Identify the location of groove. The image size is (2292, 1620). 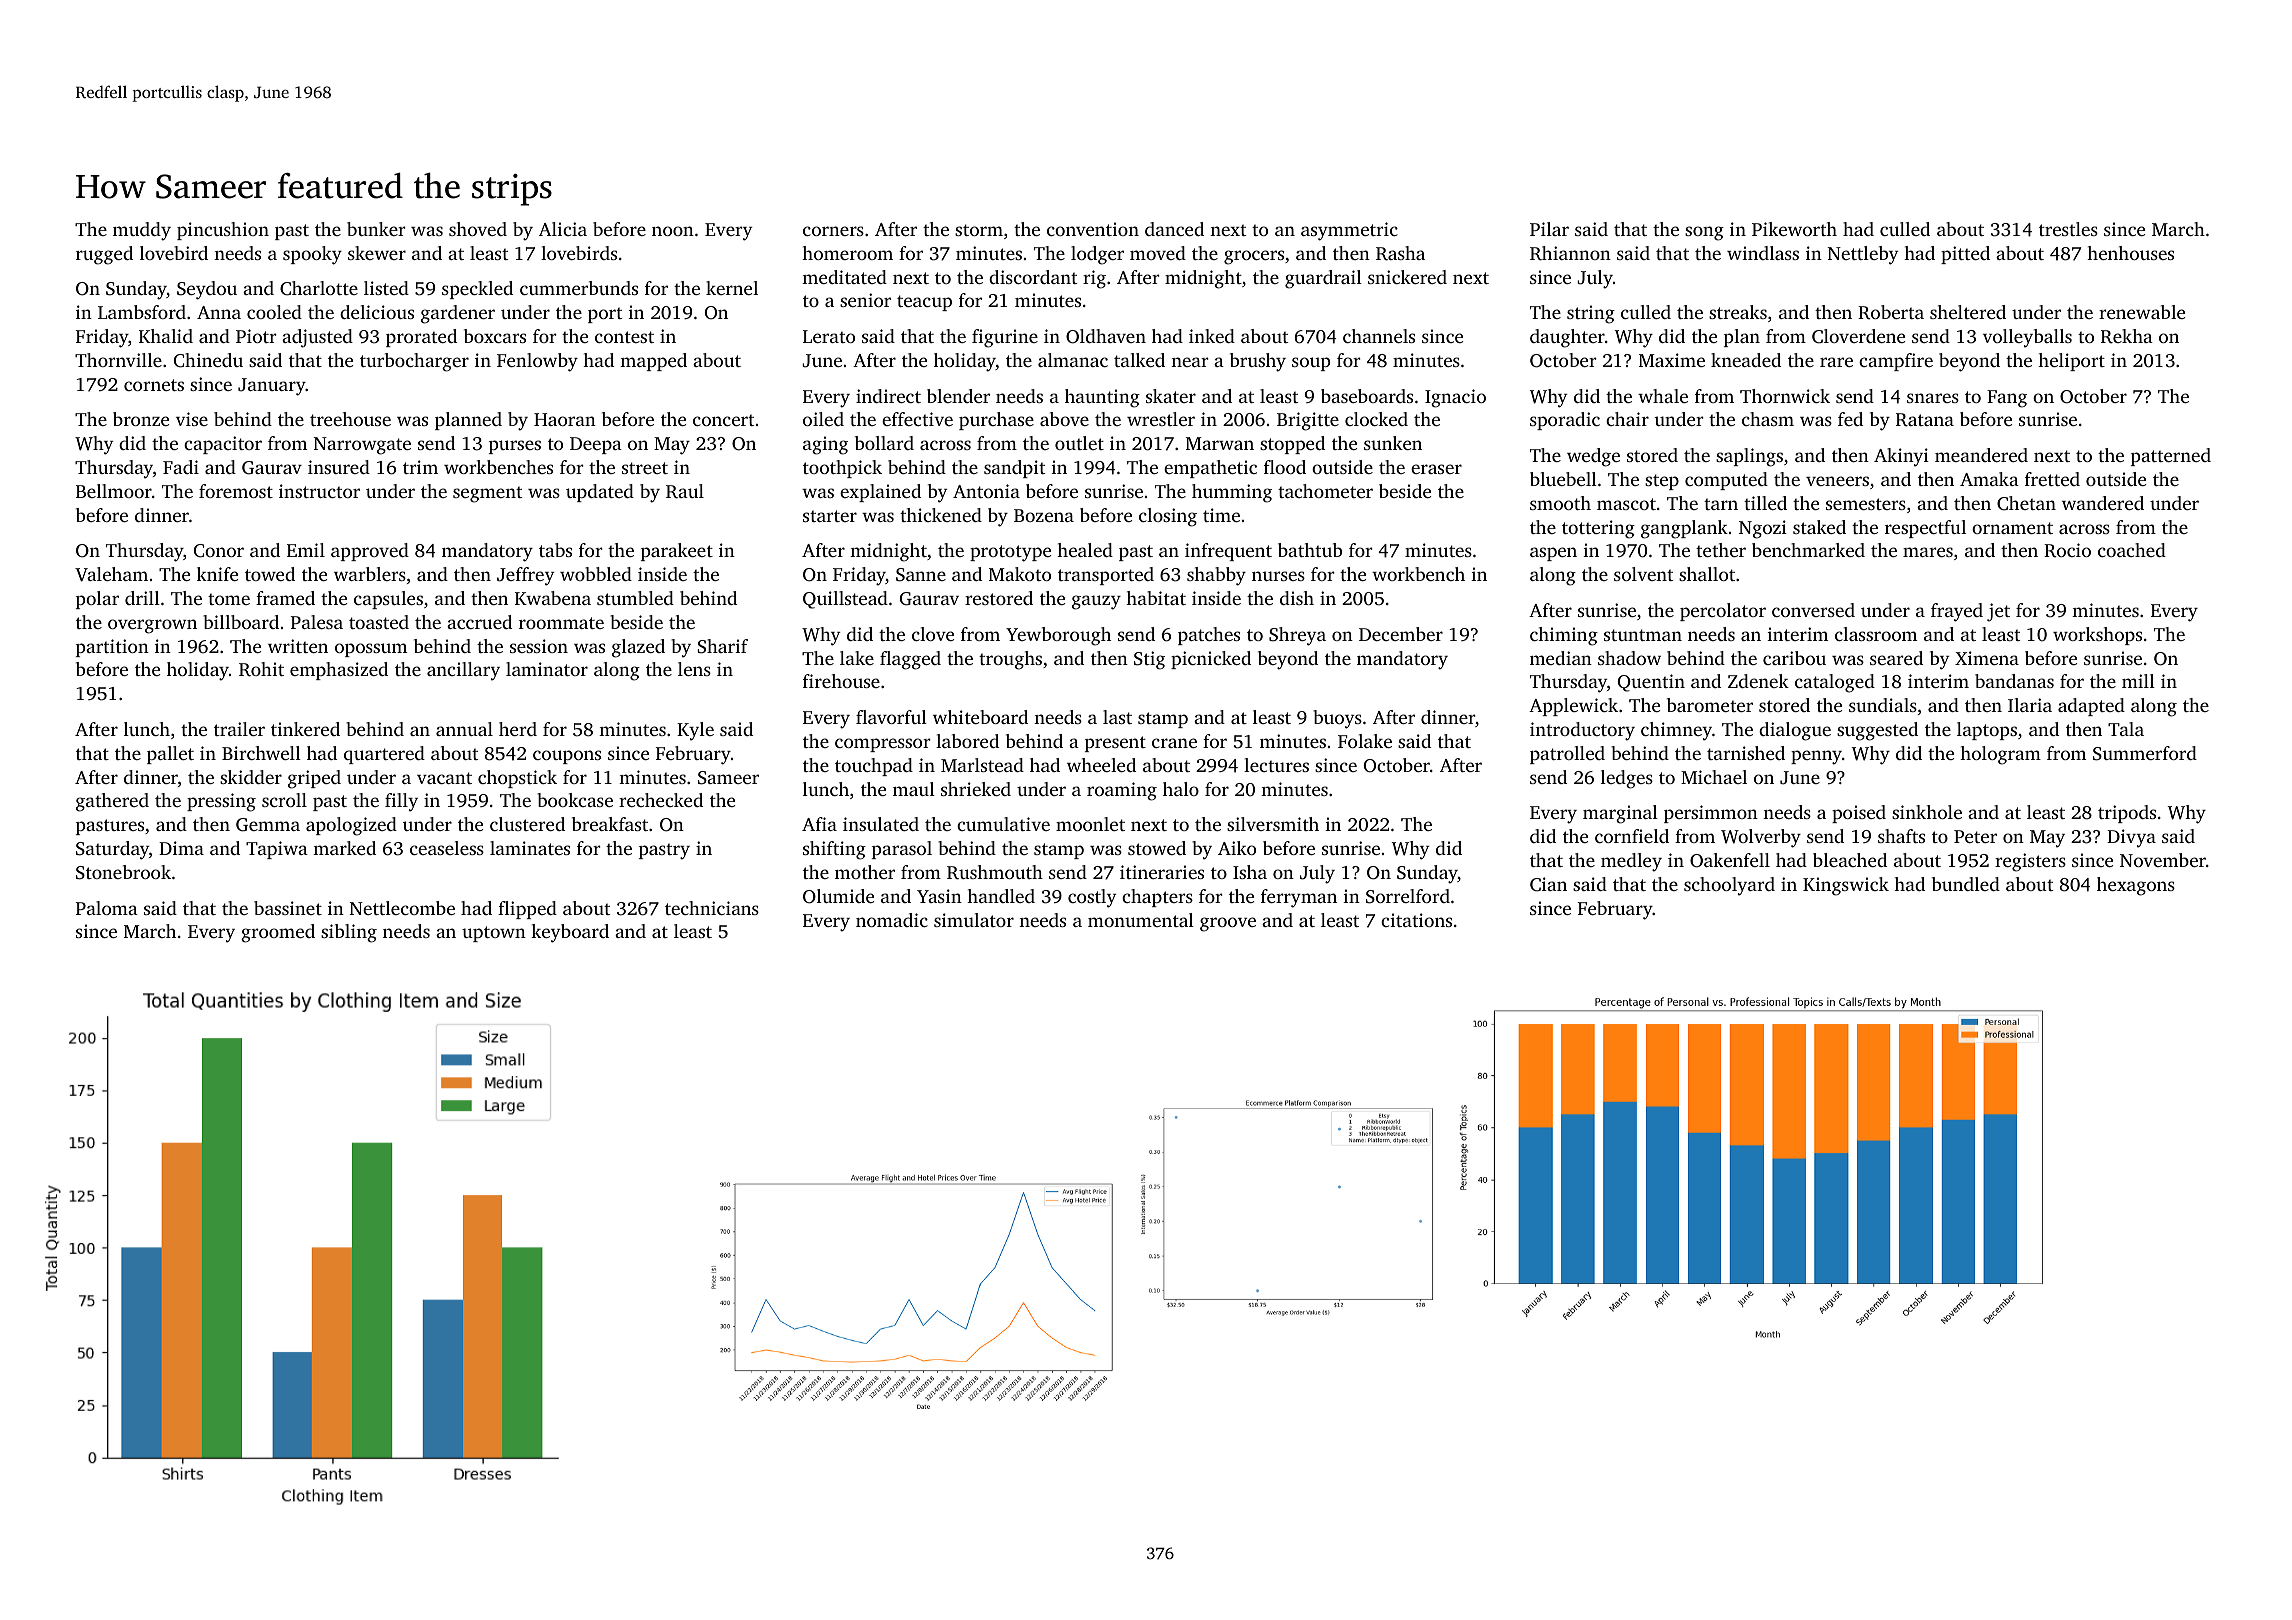
(1228, 924).
